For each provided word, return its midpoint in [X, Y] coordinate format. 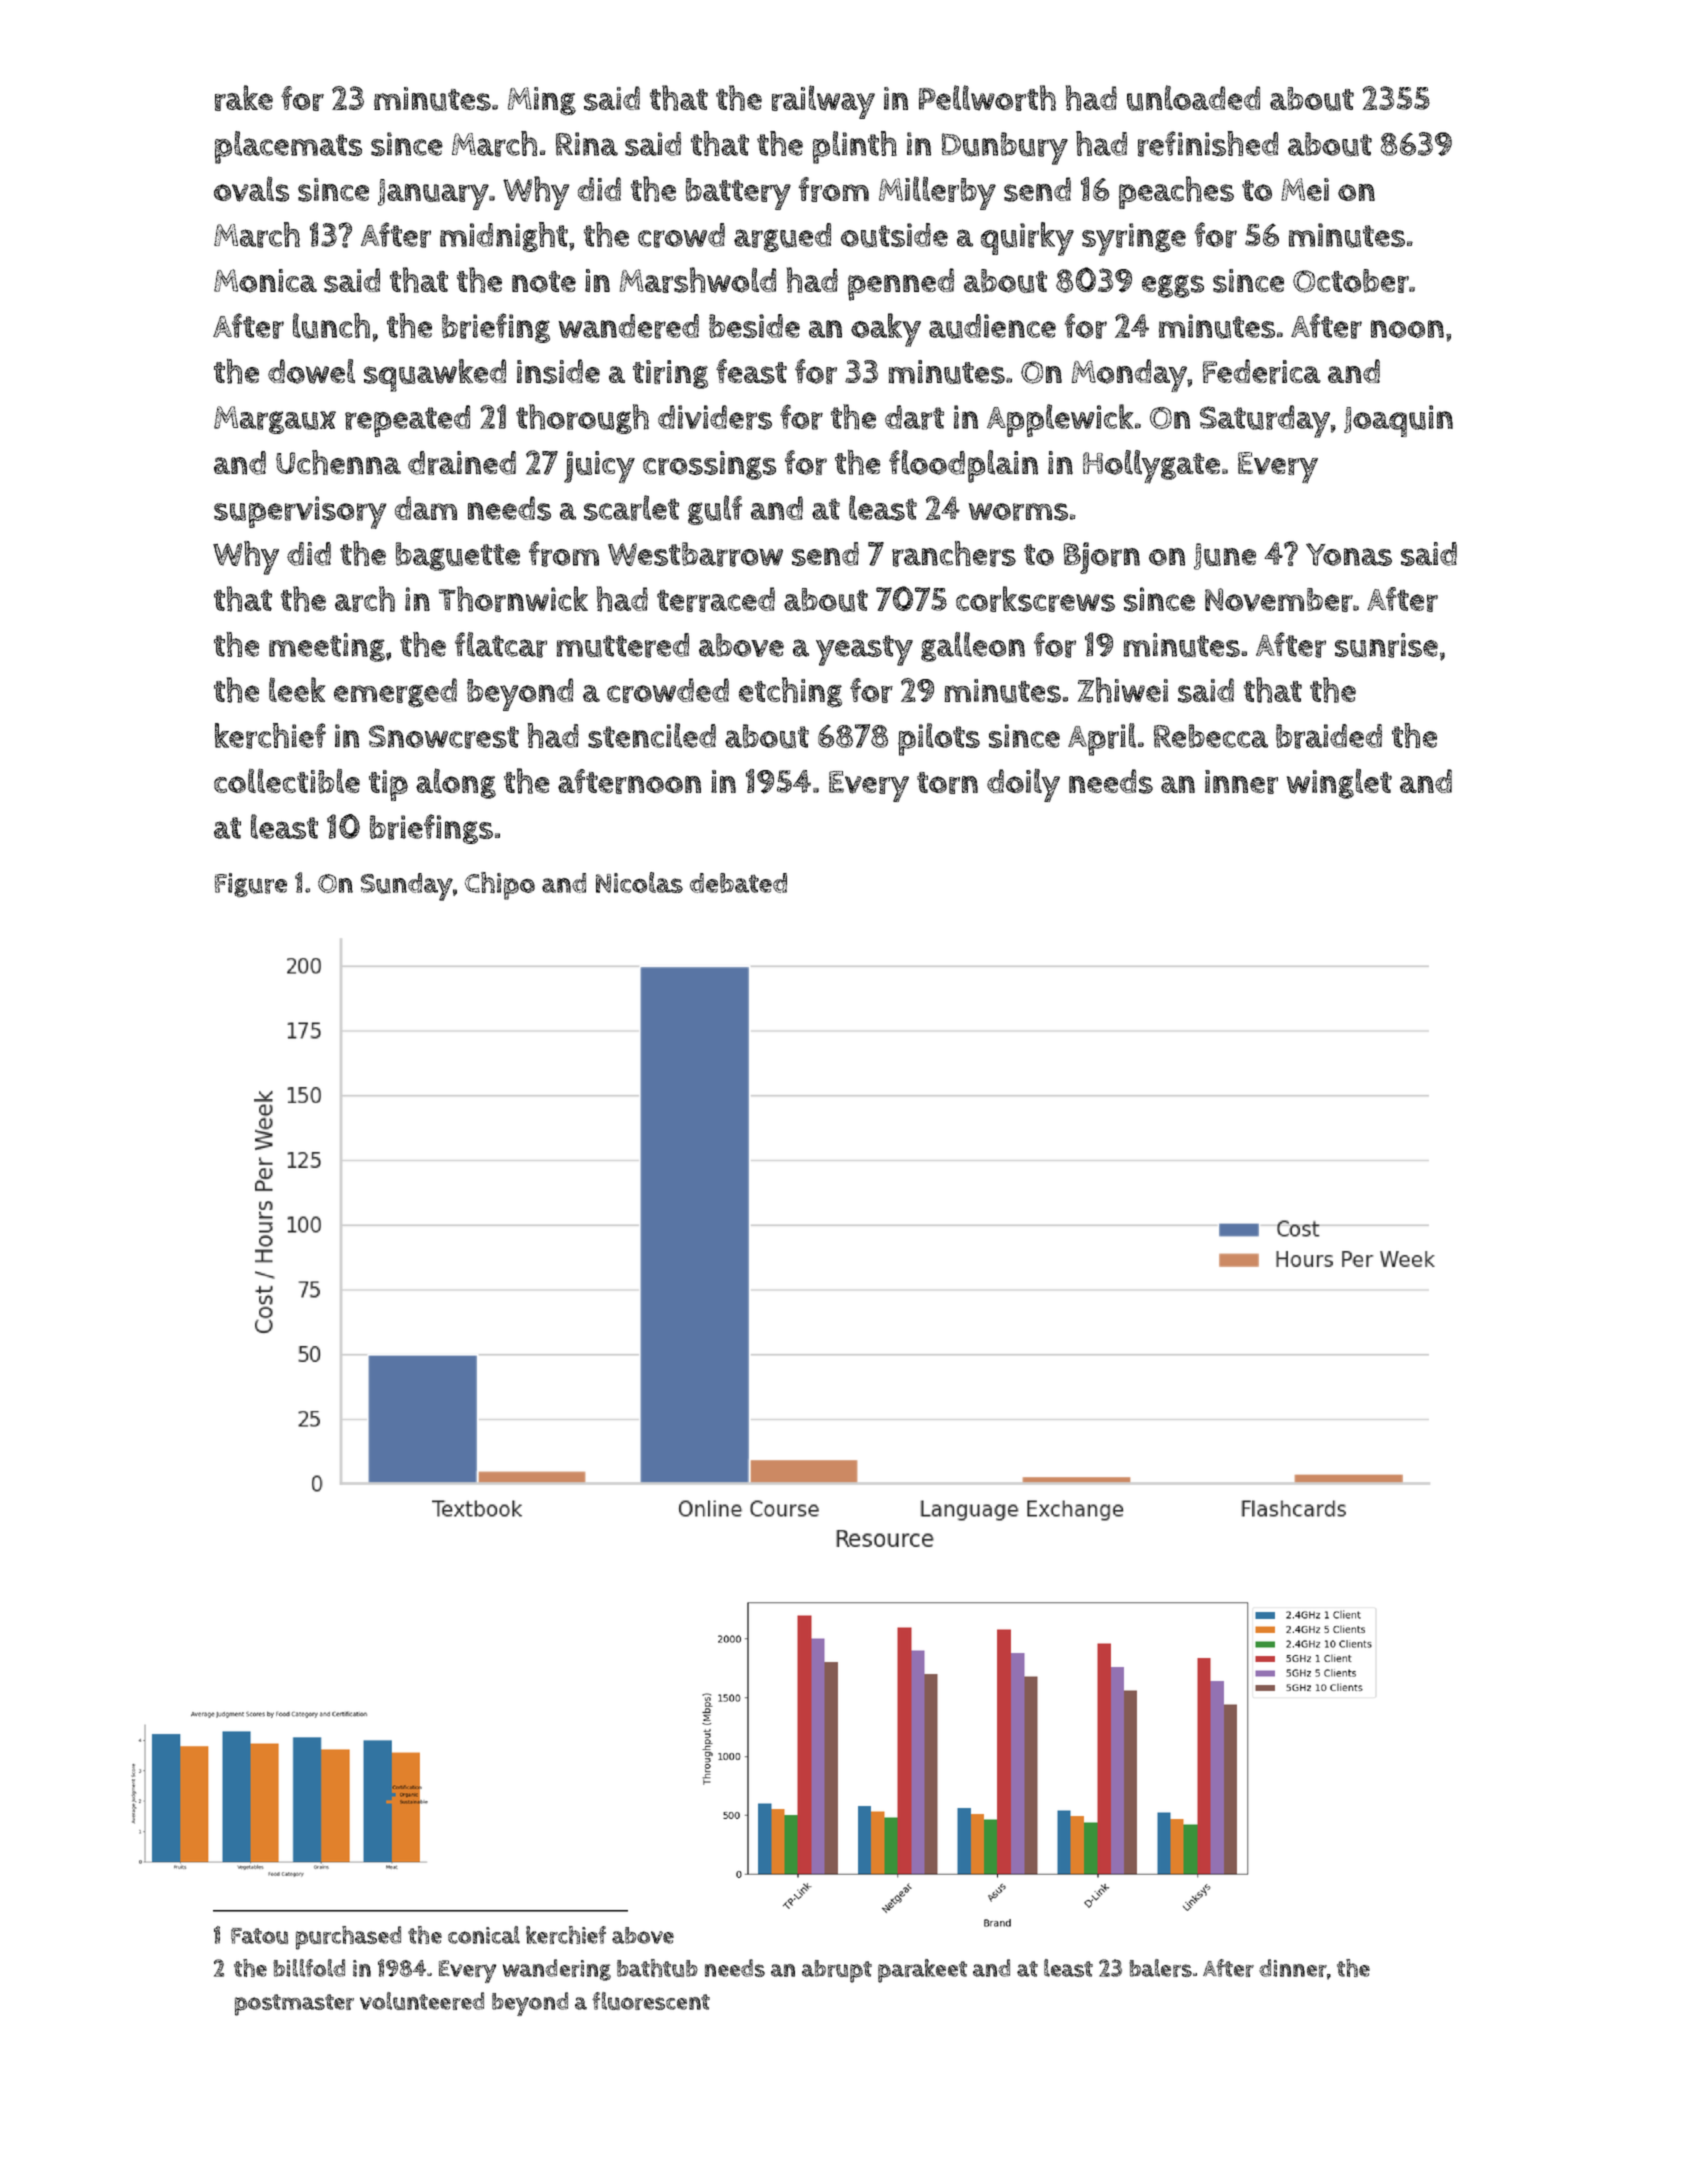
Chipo [500, 886]
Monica [265, 281]
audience [992, 326]
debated [738, 883]
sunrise [1386, 645]
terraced [716, 599]
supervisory [300, 512]
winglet [1339, 783]
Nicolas [639, 882]
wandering [557, 1970]
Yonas [1349, 554]
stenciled [652, 735]
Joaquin [1398, 421]
